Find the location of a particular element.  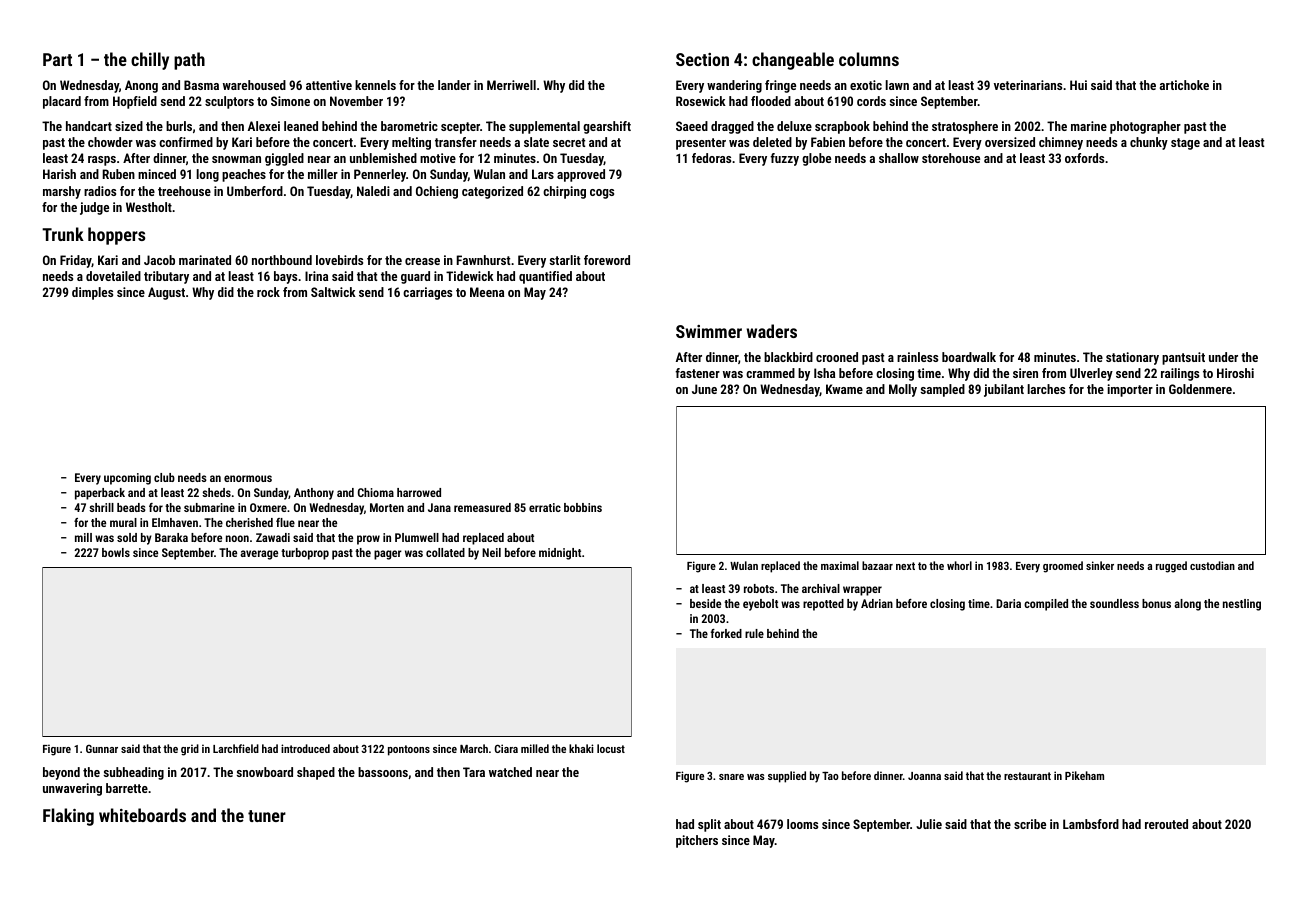

beside is located at coordinates (705, 603).
